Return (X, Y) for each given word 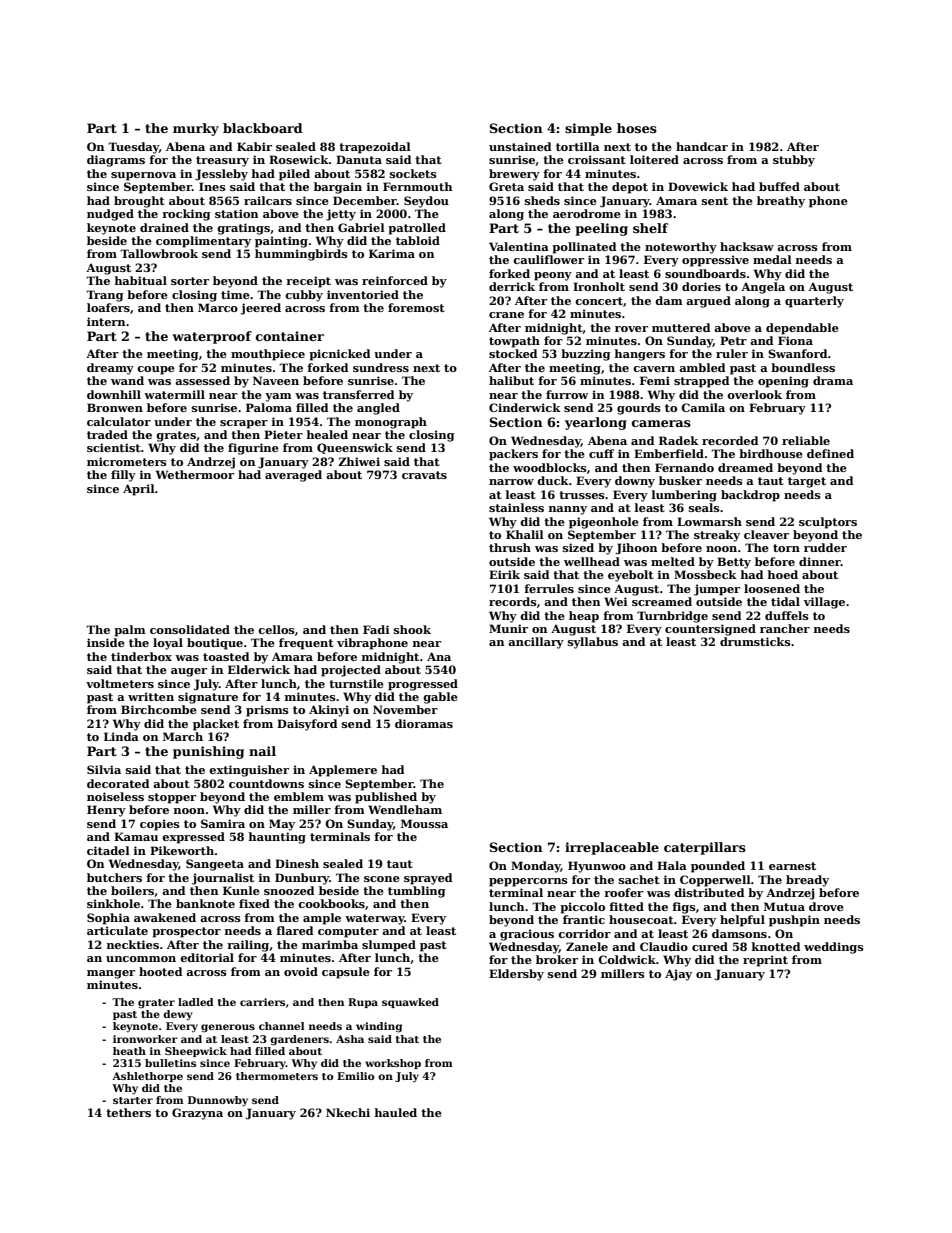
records (513, 601)
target (807, 482)
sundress (381, 367)
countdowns (266, 783)
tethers (128, 1112)
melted (673, 561)
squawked (410, 1003)
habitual (141, 280)
